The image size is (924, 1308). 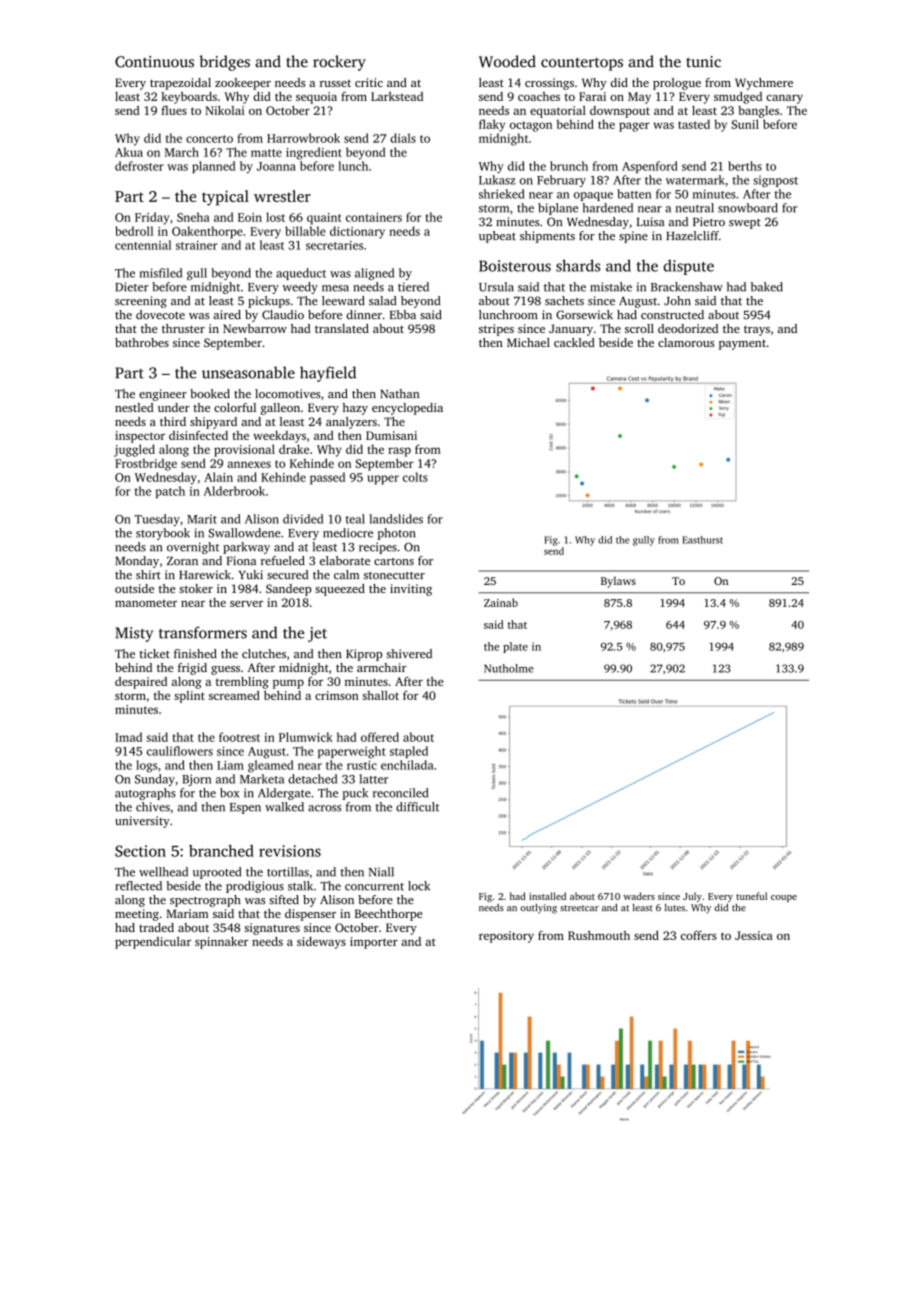 What do you see at coordinates (757, 330) in the screenshot?
I see `trays` at bounding box center [757, 330].
